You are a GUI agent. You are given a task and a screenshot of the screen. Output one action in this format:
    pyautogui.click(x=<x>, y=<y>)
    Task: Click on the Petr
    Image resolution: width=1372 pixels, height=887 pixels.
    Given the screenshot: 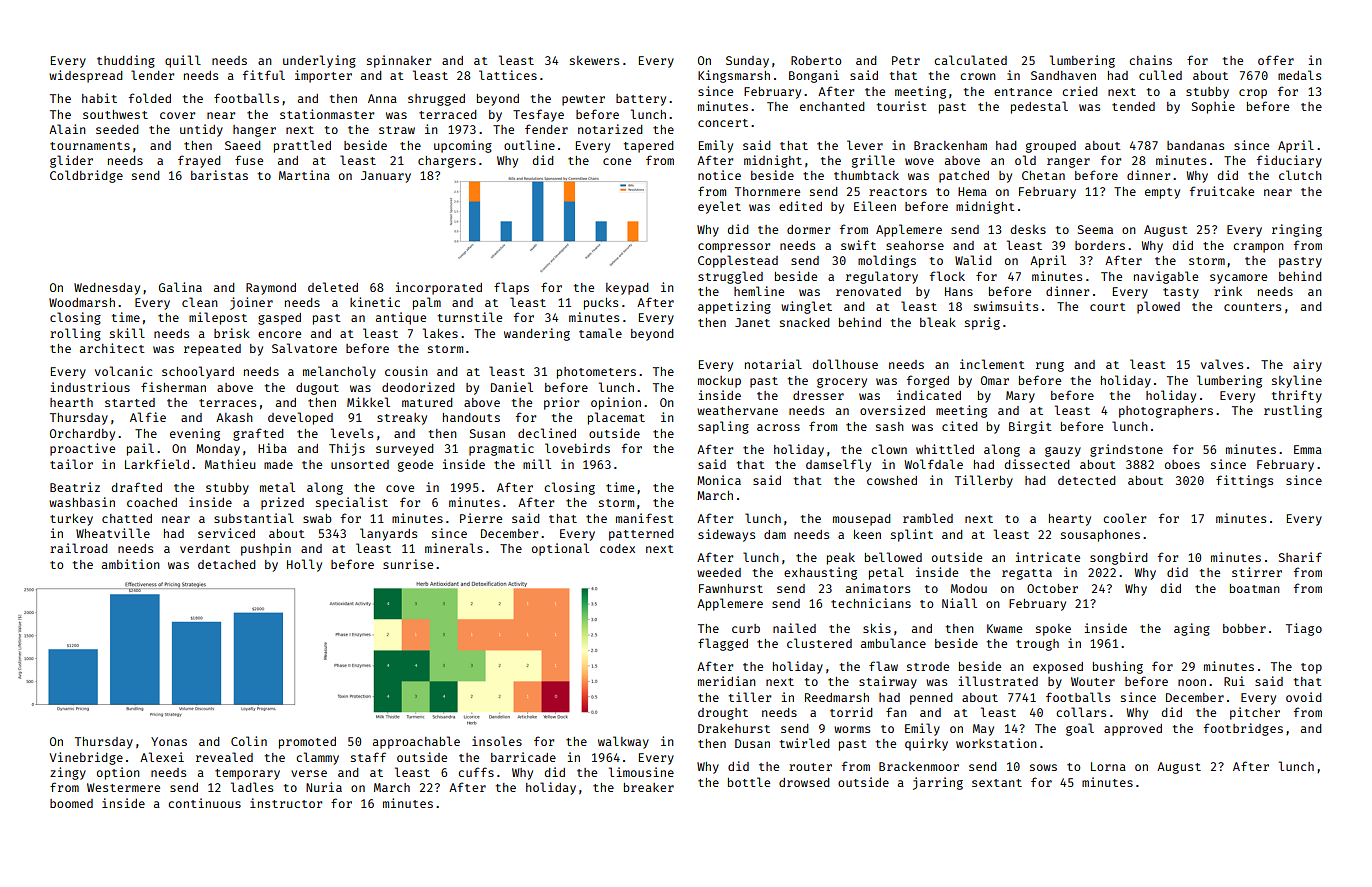 What is the action you would take?
    pyautogui.click(x=906, y=60)
